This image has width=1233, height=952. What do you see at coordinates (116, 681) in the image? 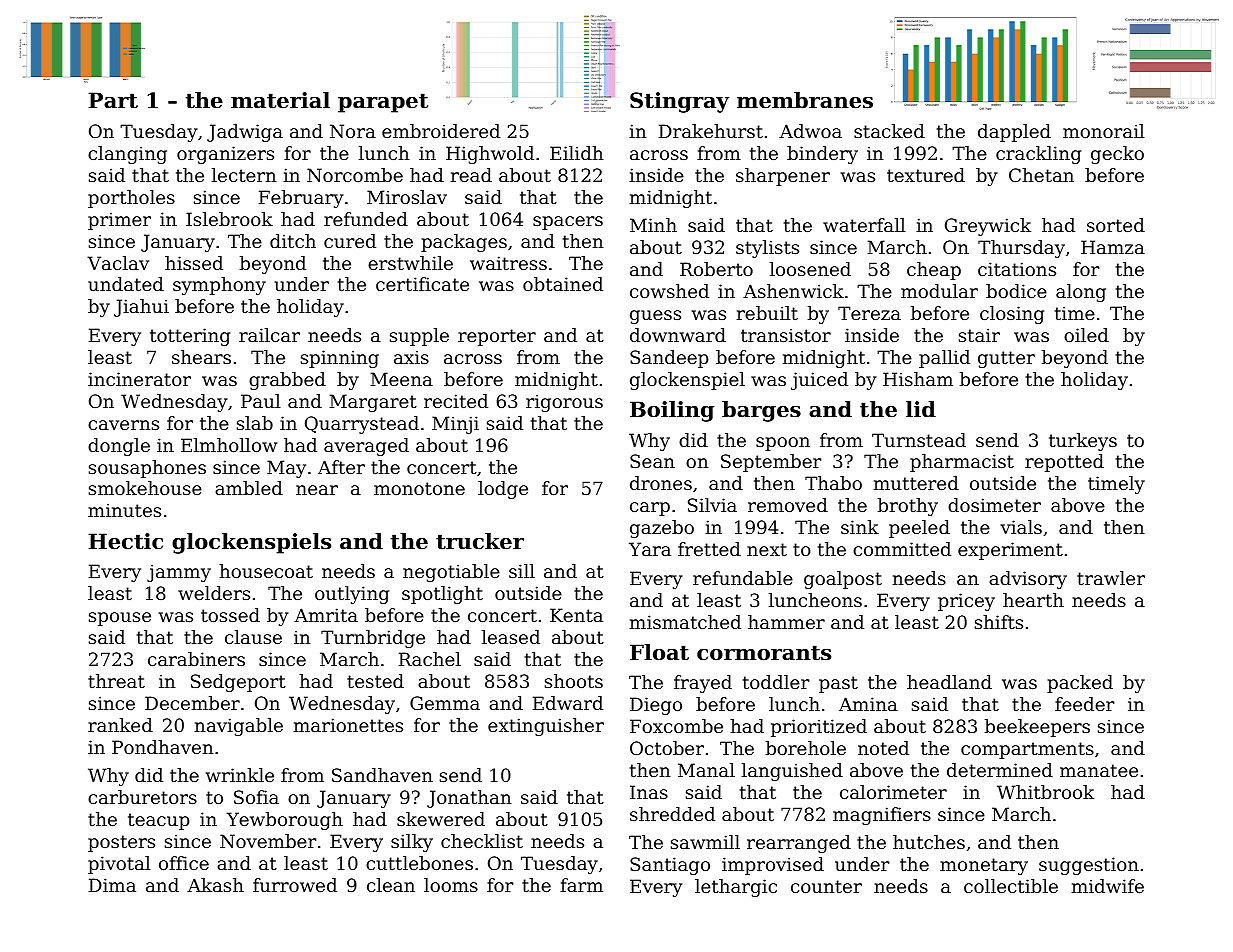
I see `threat` at bounding box center [116, 681].
